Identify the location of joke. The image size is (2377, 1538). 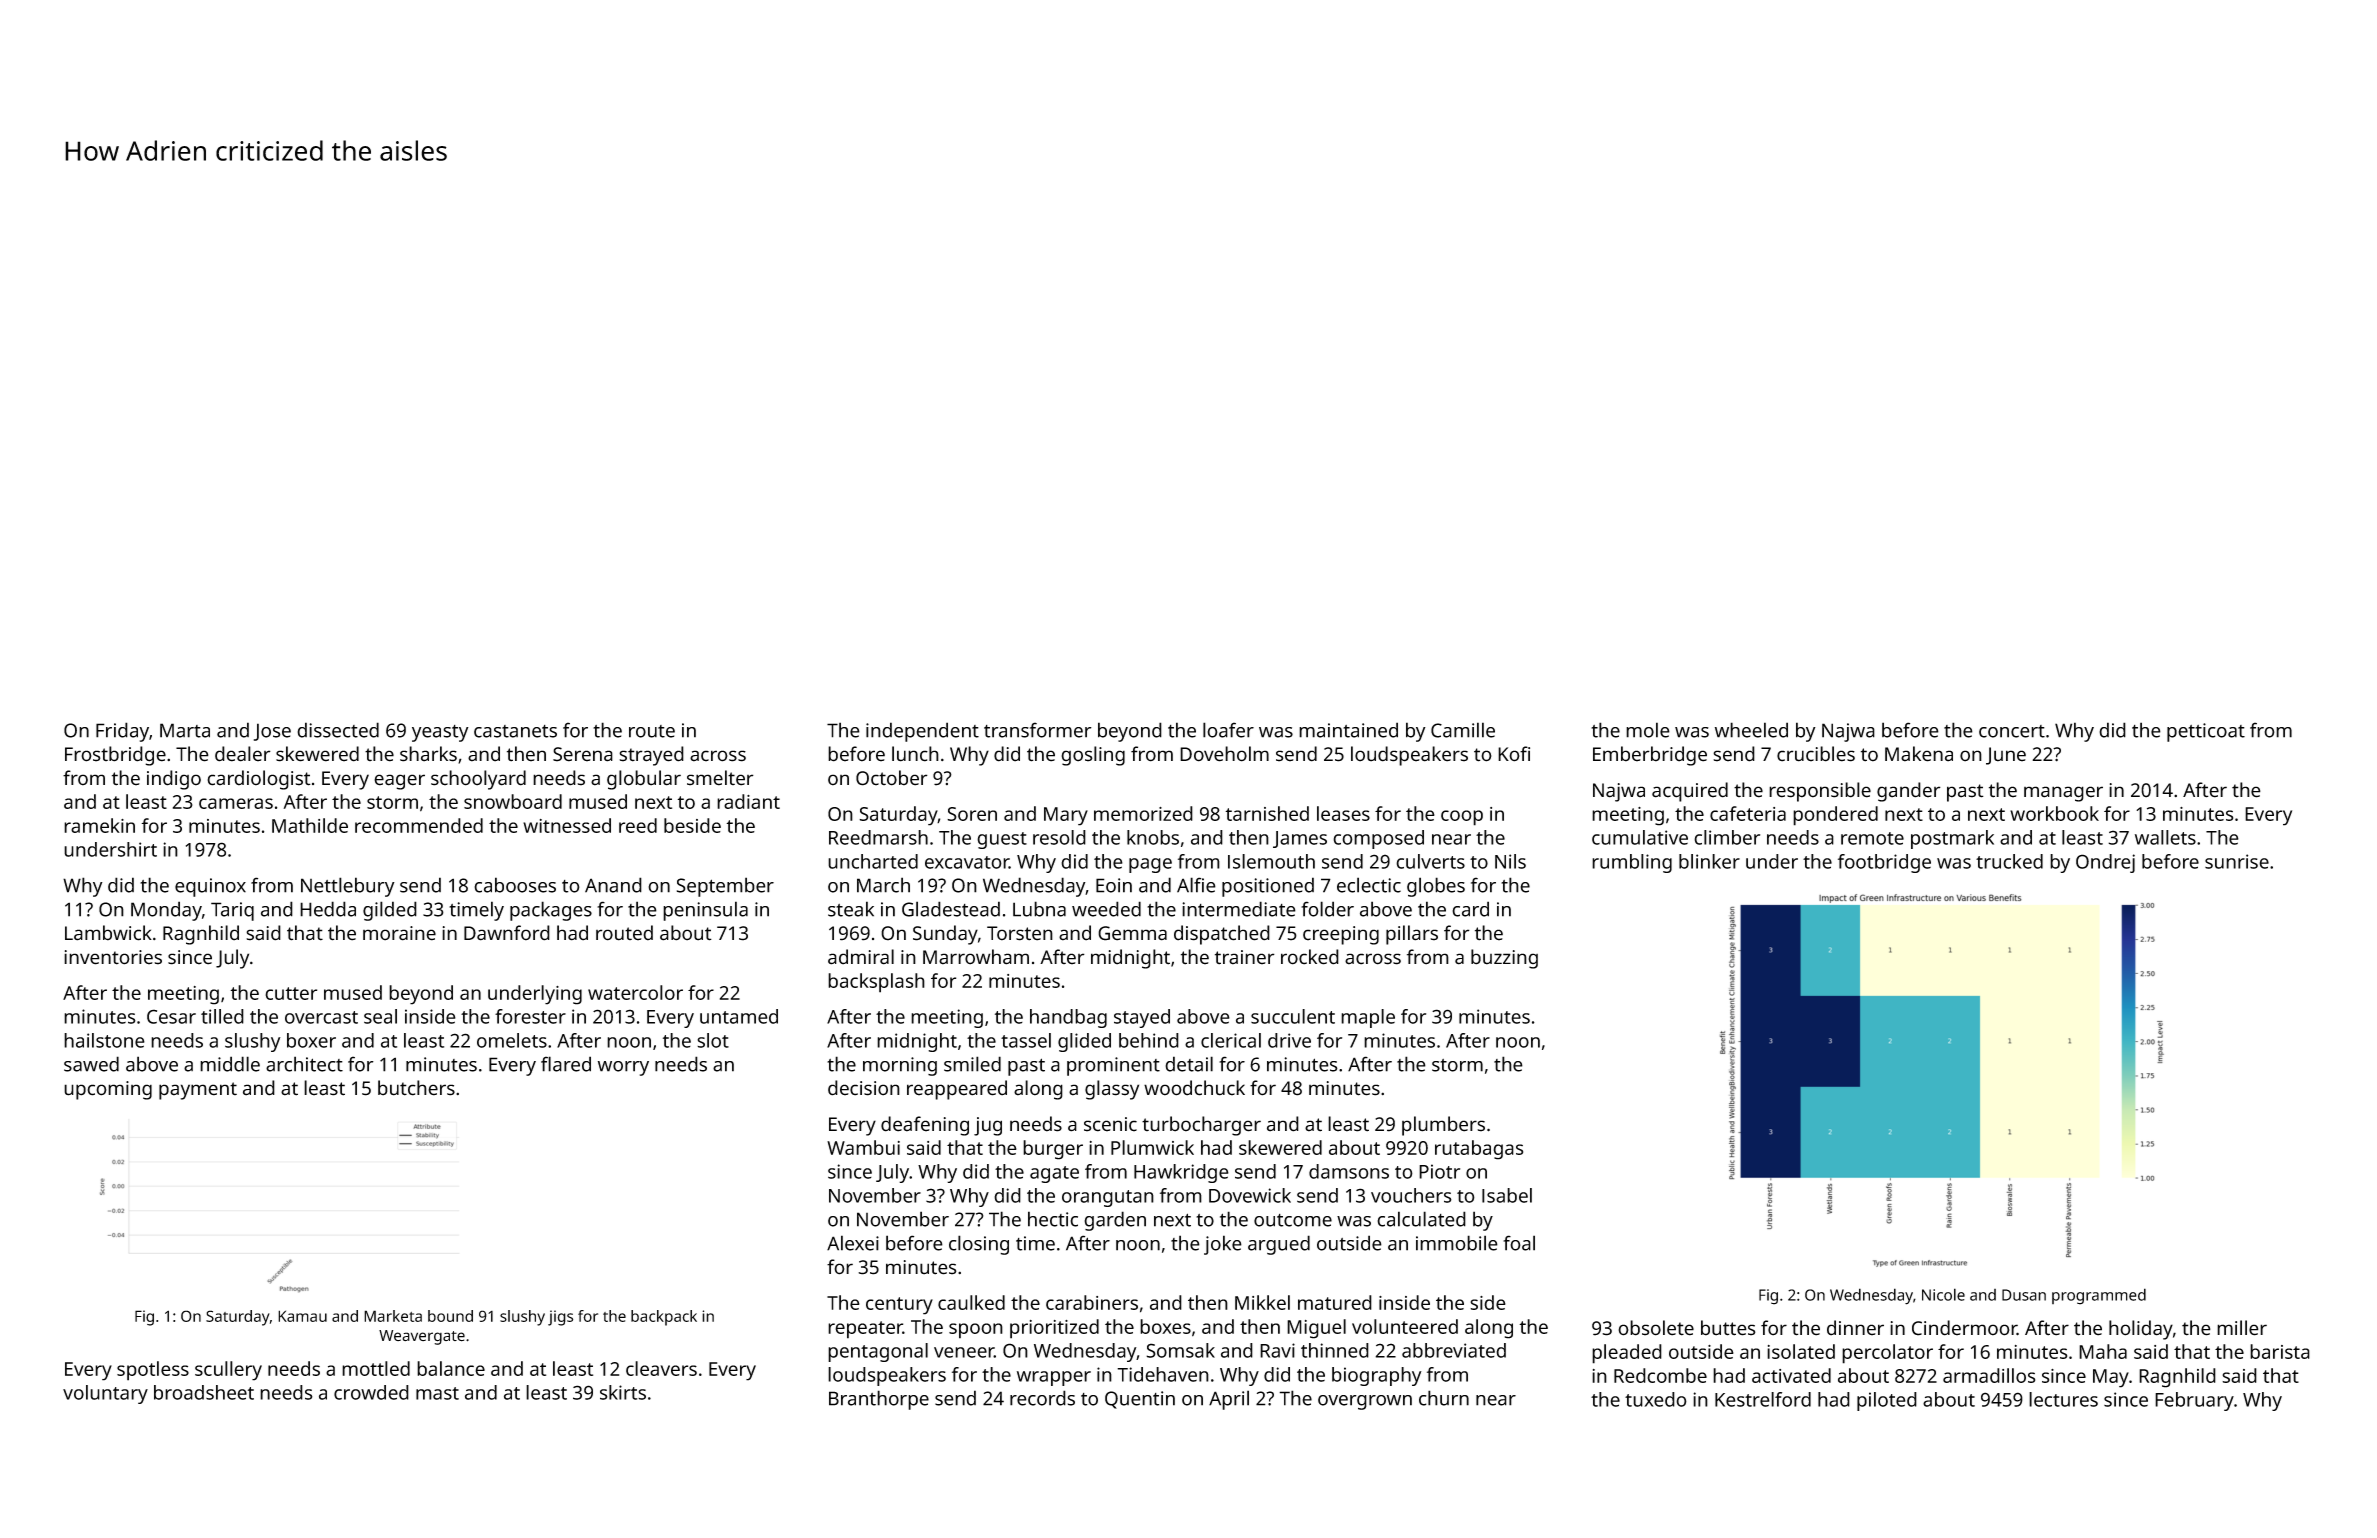
(1223, 1245).
